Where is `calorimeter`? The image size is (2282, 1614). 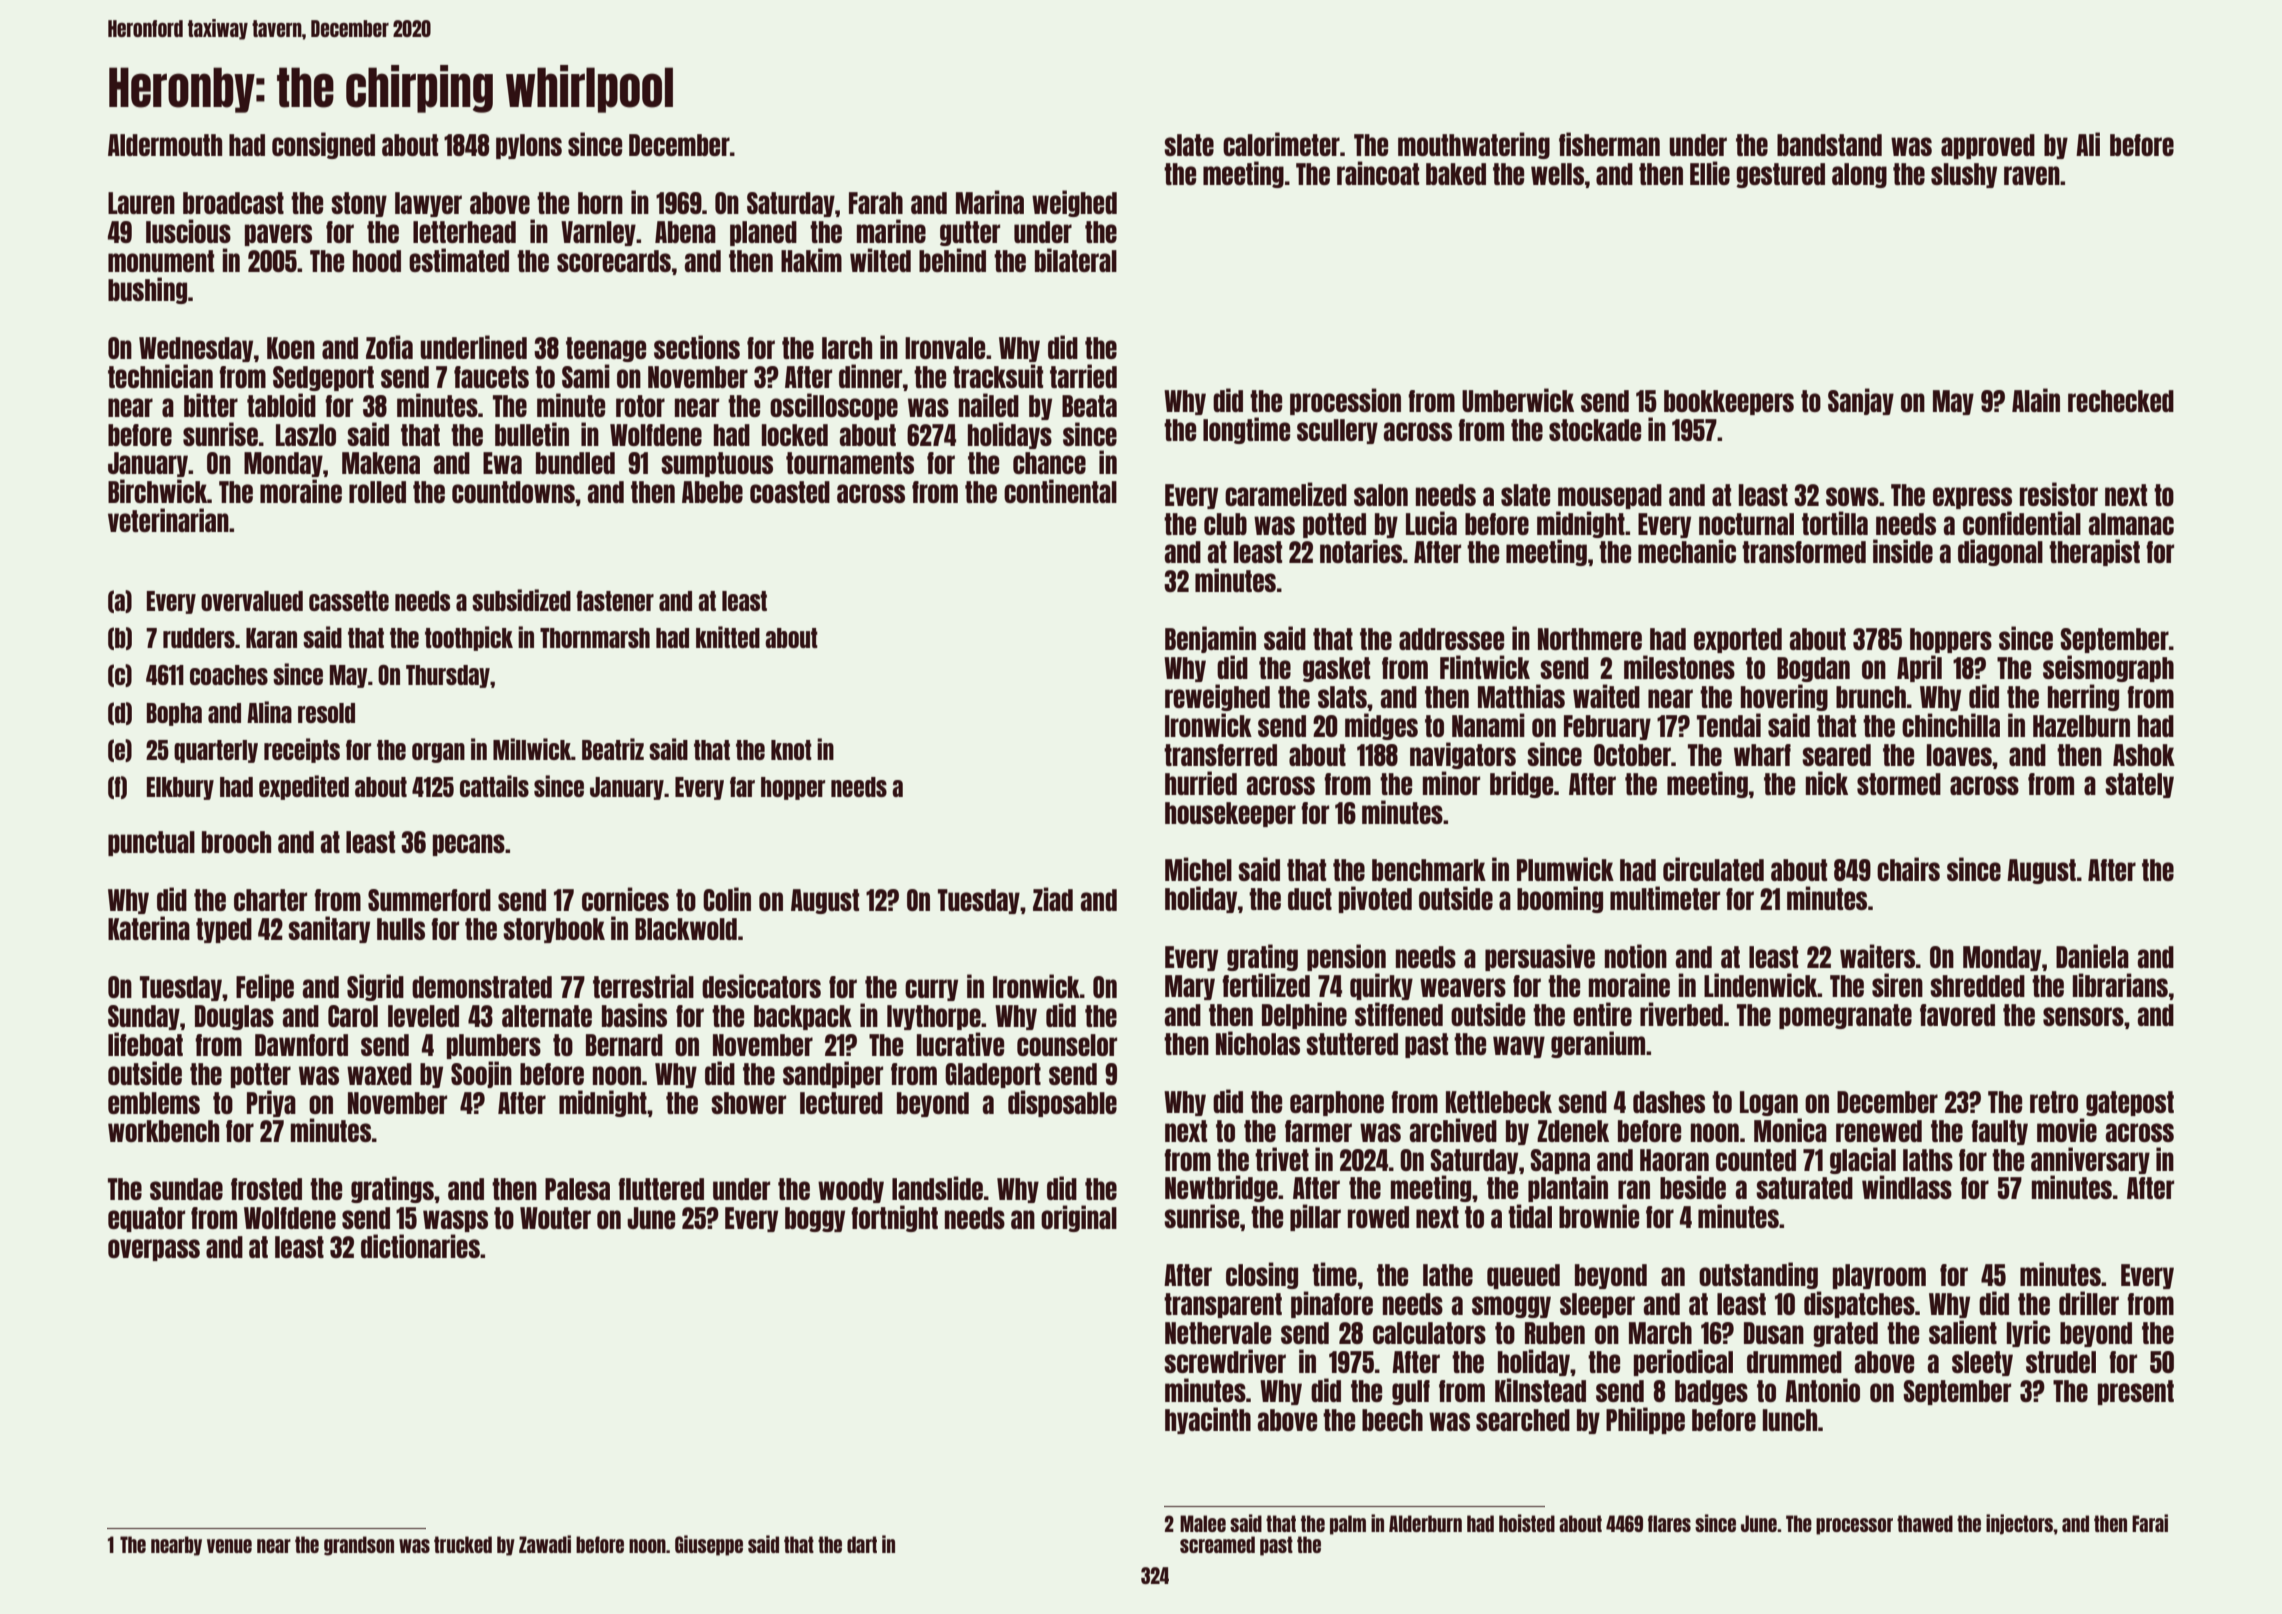 calorimeter is located at coordinates (1281, 144).
